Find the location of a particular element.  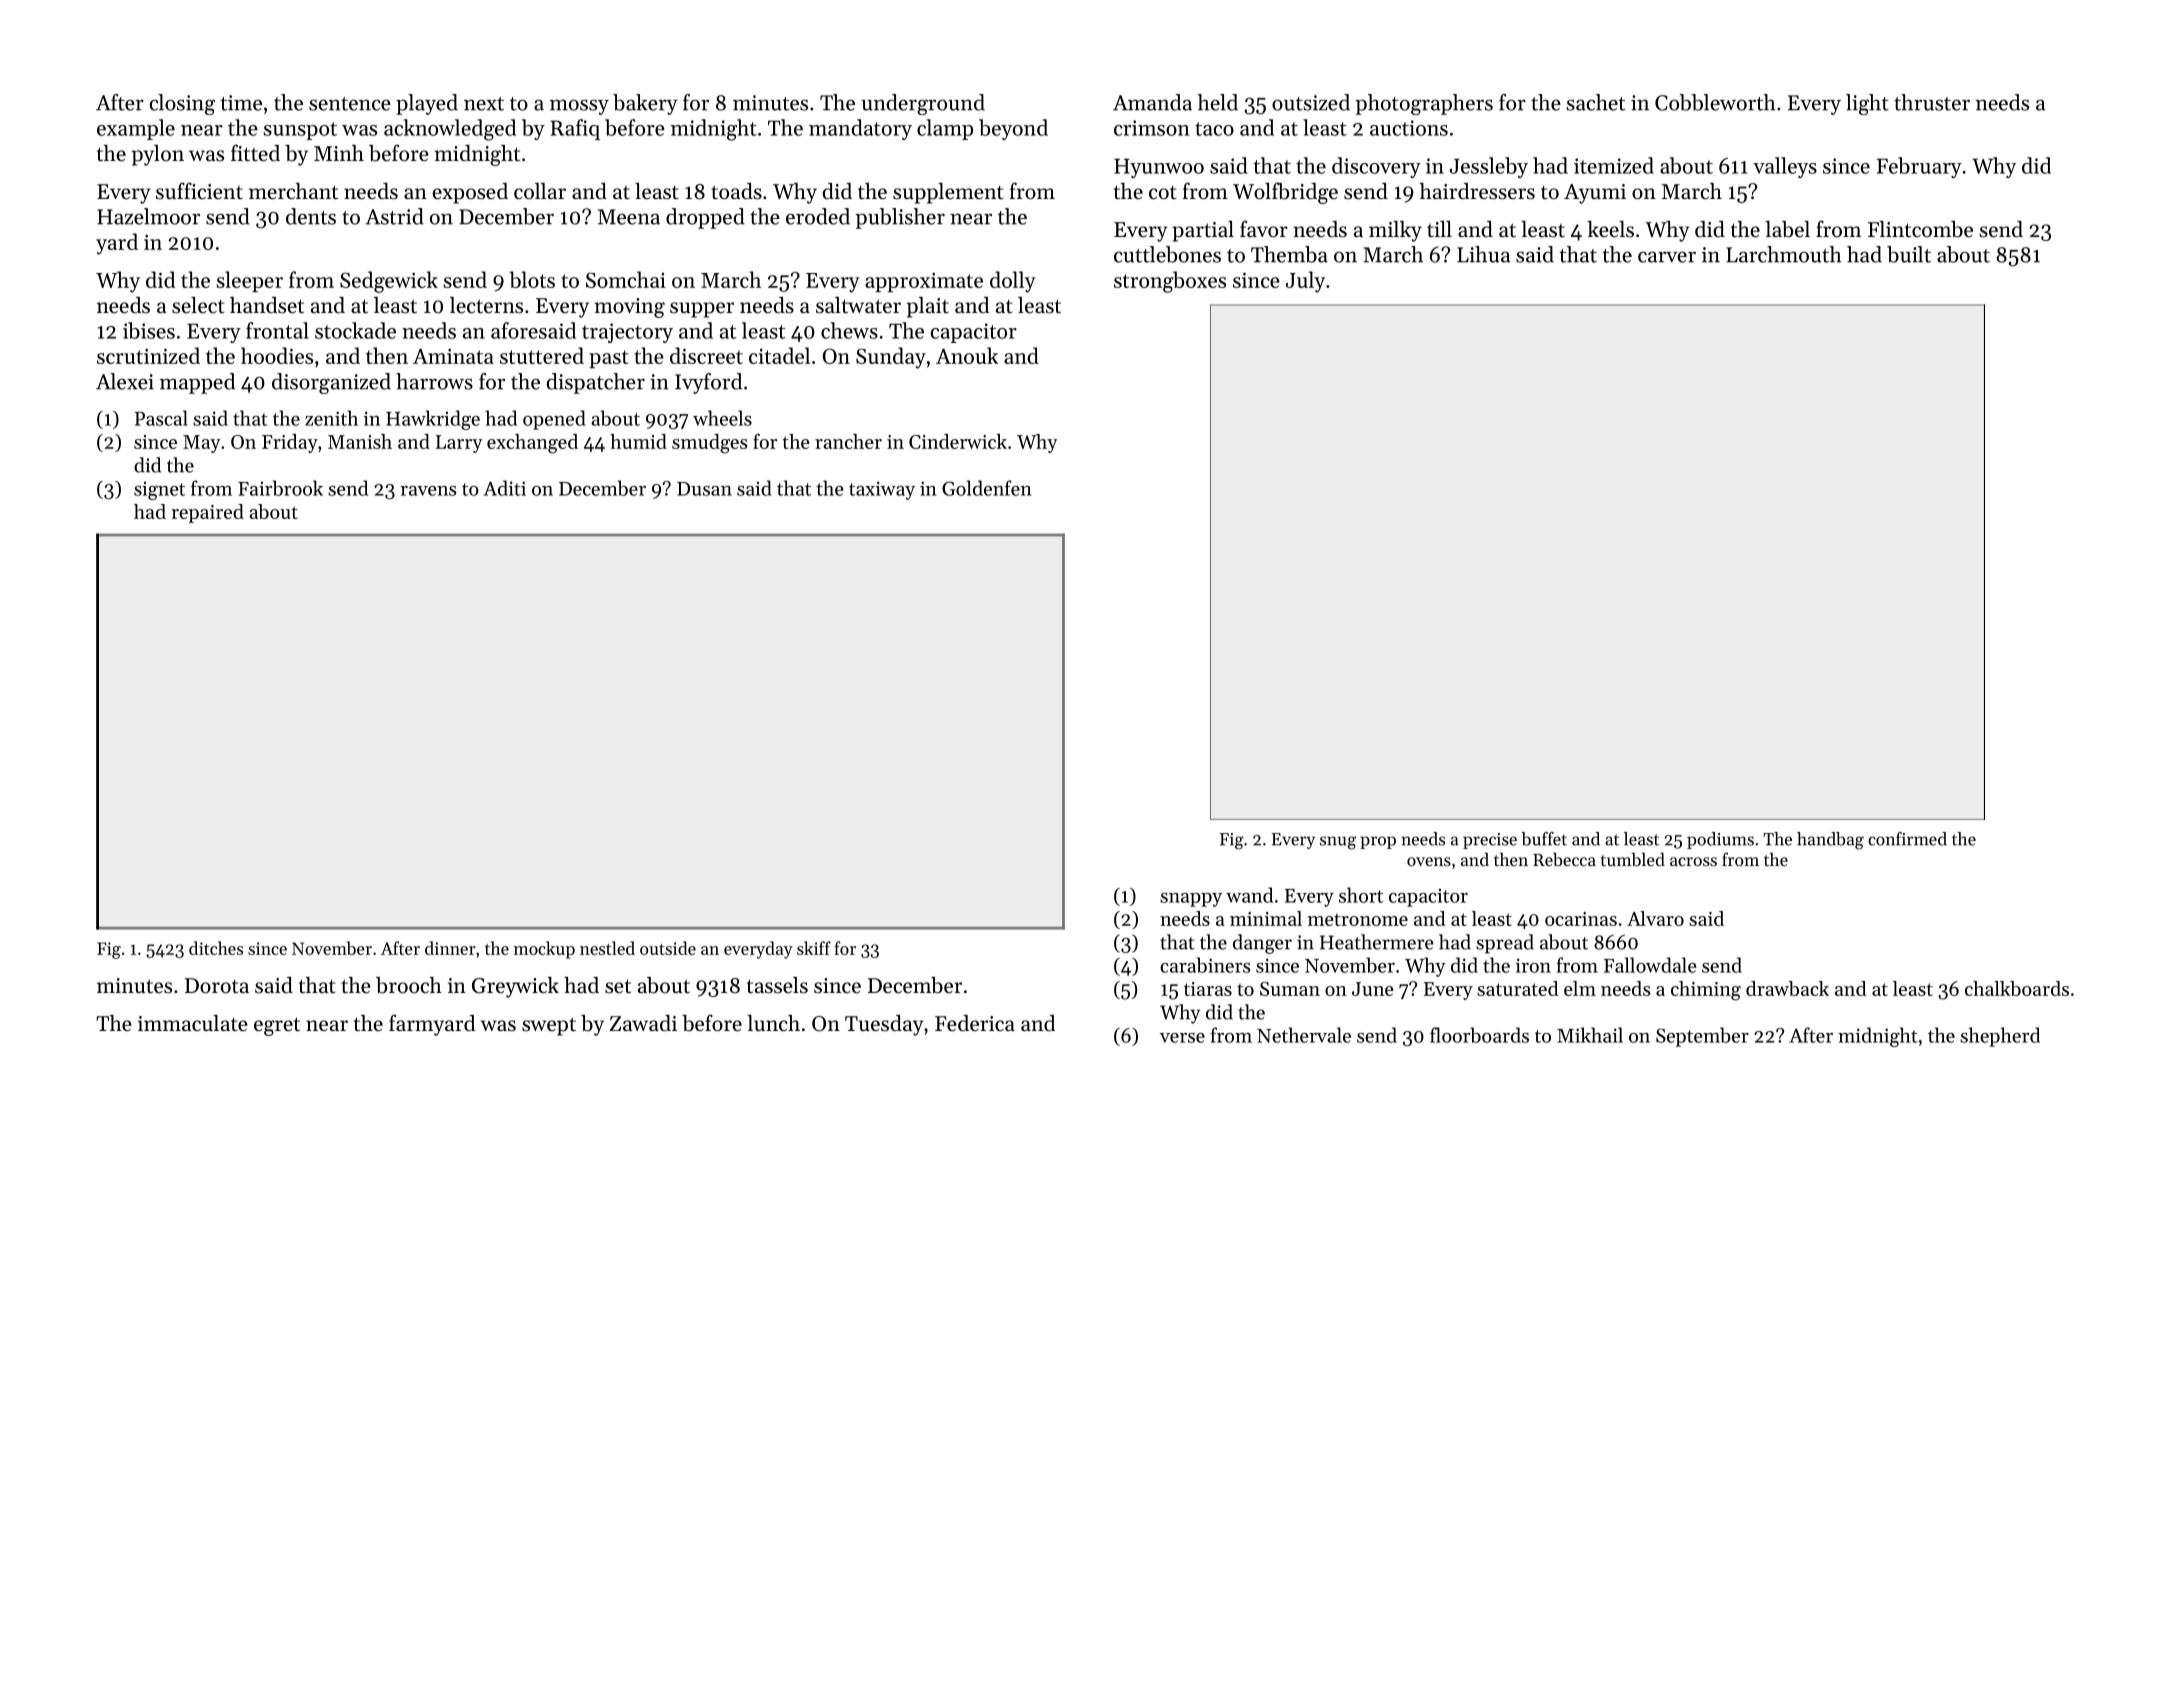

skiff is located at coordinates (814, 948).
